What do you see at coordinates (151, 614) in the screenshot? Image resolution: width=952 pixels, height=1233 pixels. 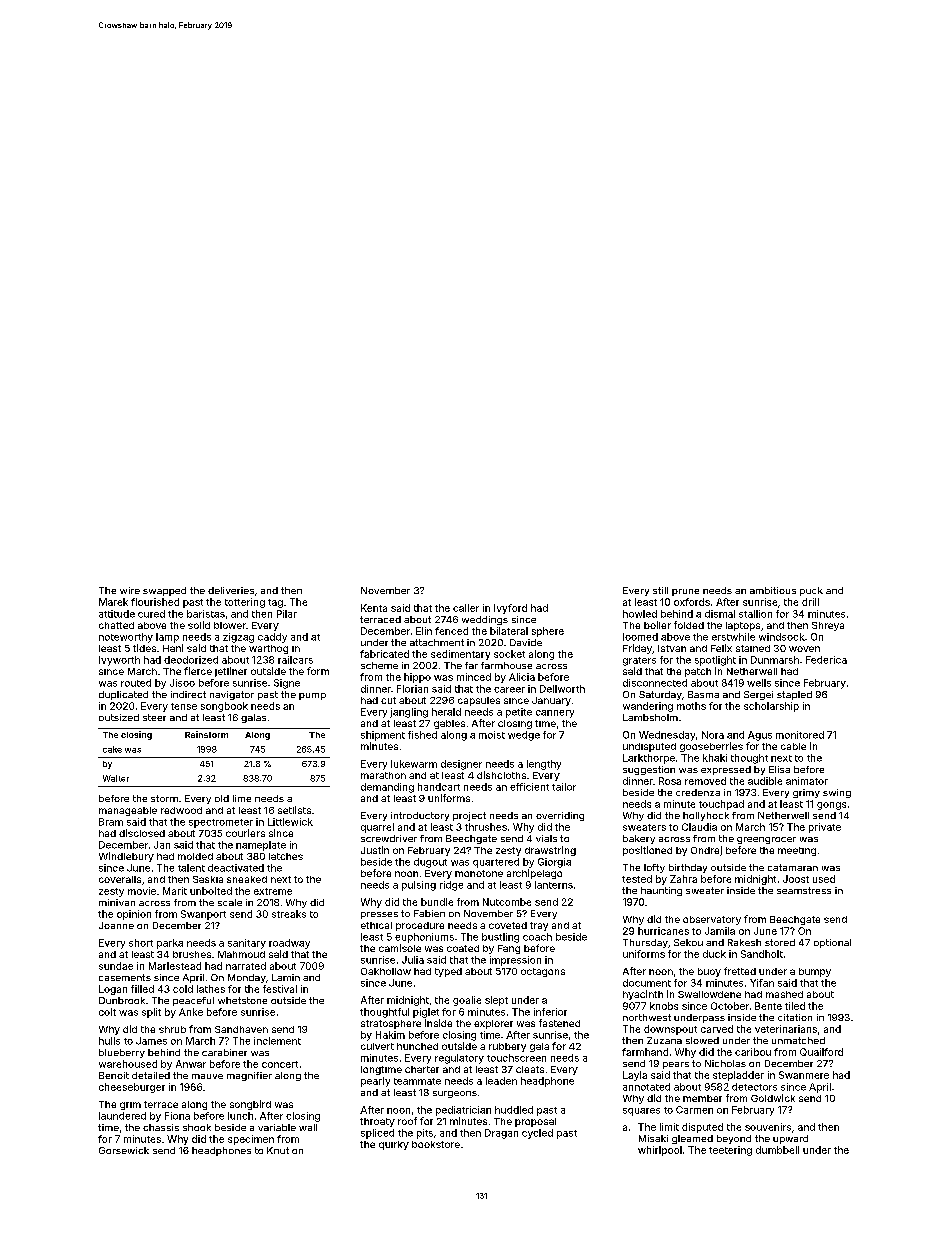 I see `cured` at bounding box center [151, 614].
